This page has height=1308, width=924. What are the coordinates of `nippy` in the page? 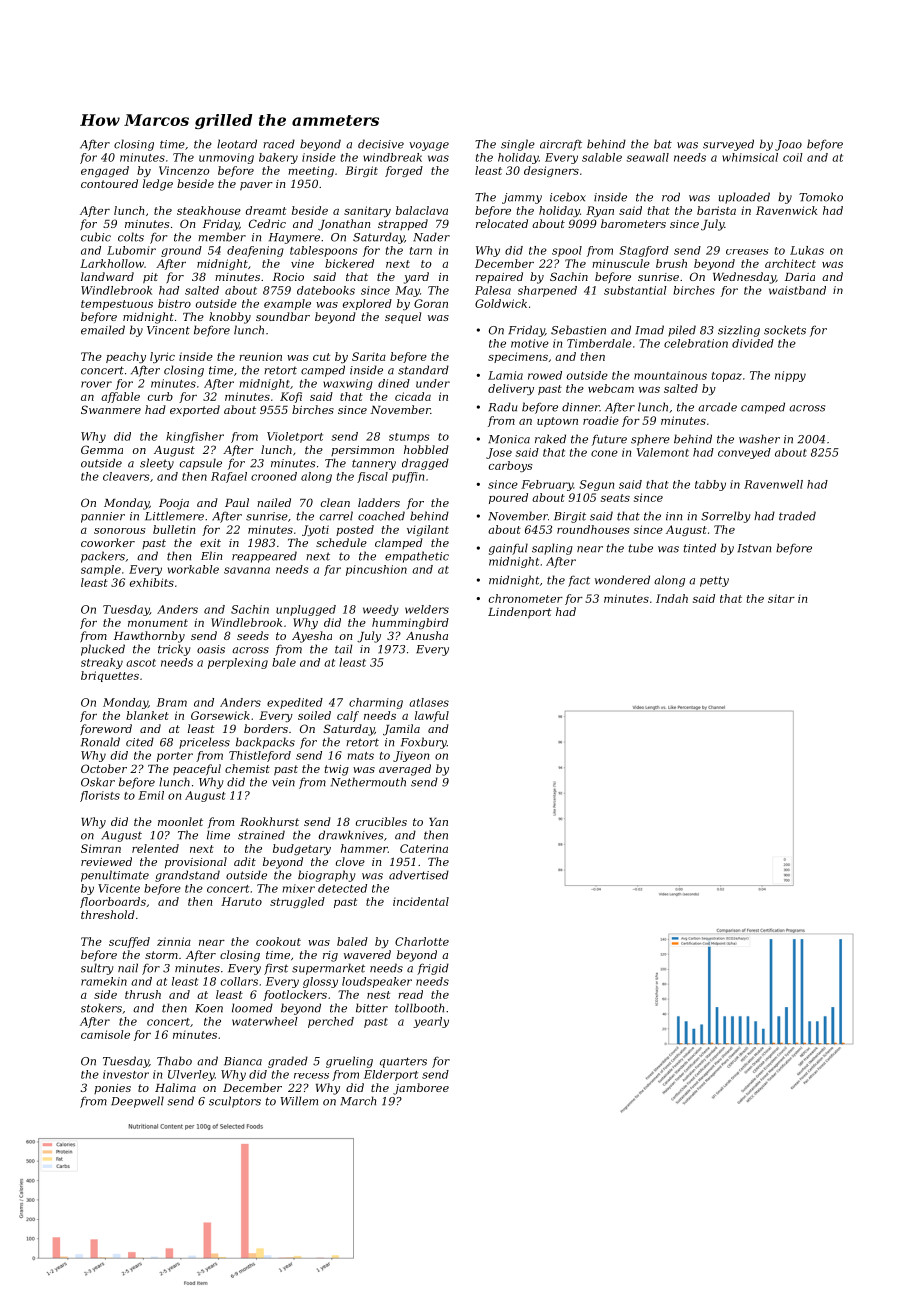 It's located at (790, 376).
